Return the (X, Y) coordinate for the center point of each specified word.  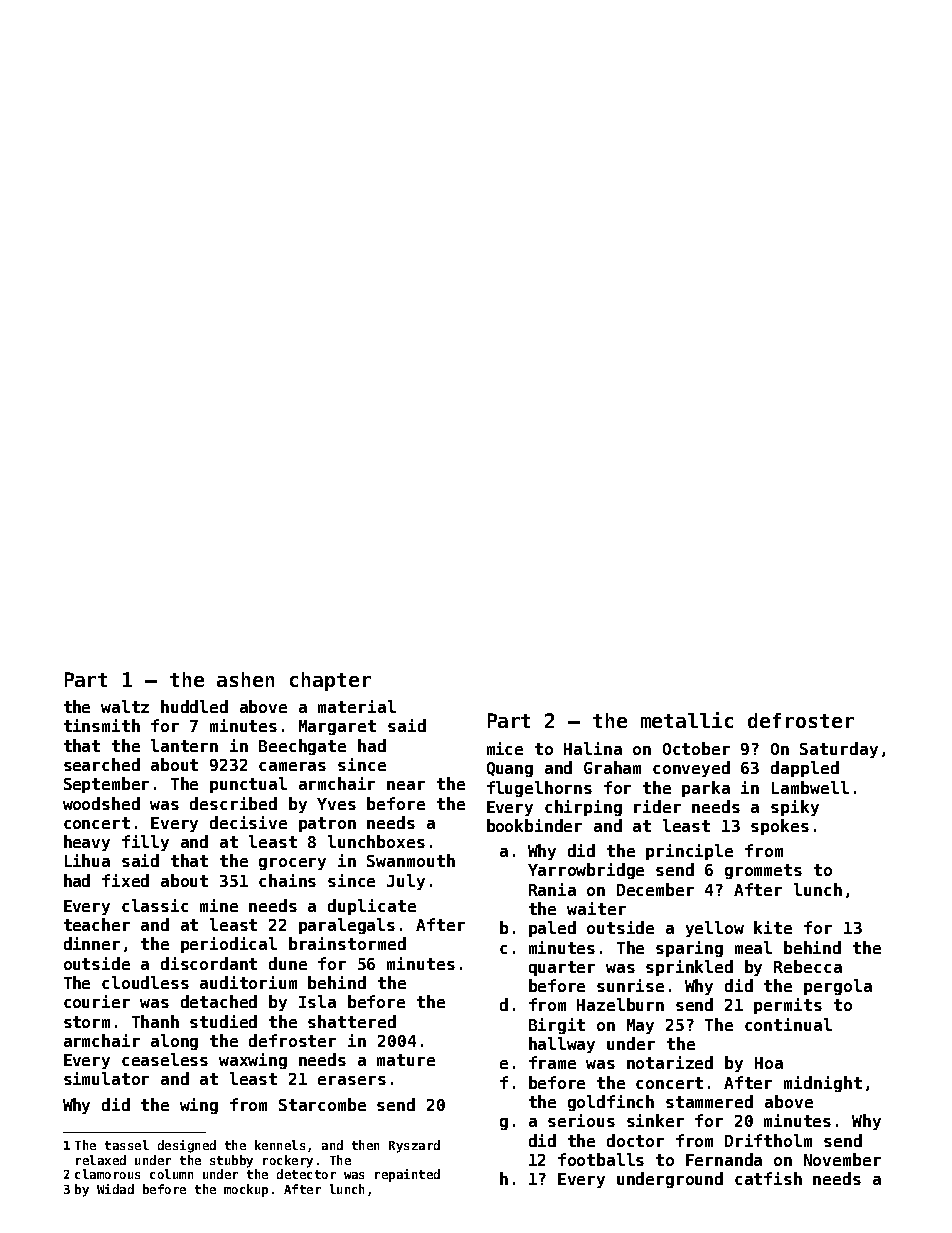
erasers (352, 1080)
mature (406, 1060)
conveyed (691, 769)
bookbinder (534, 825)
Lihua (87, 860)
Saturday (839, 750)
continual (788, 1024)
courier (97, 1001)
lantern (184, 745)
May (640, 1026)
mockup (246, 1190)
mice (505, 748)
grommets (763, 871)
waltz (125, 706)
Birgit (557, 1026)
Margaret (337, 727)
